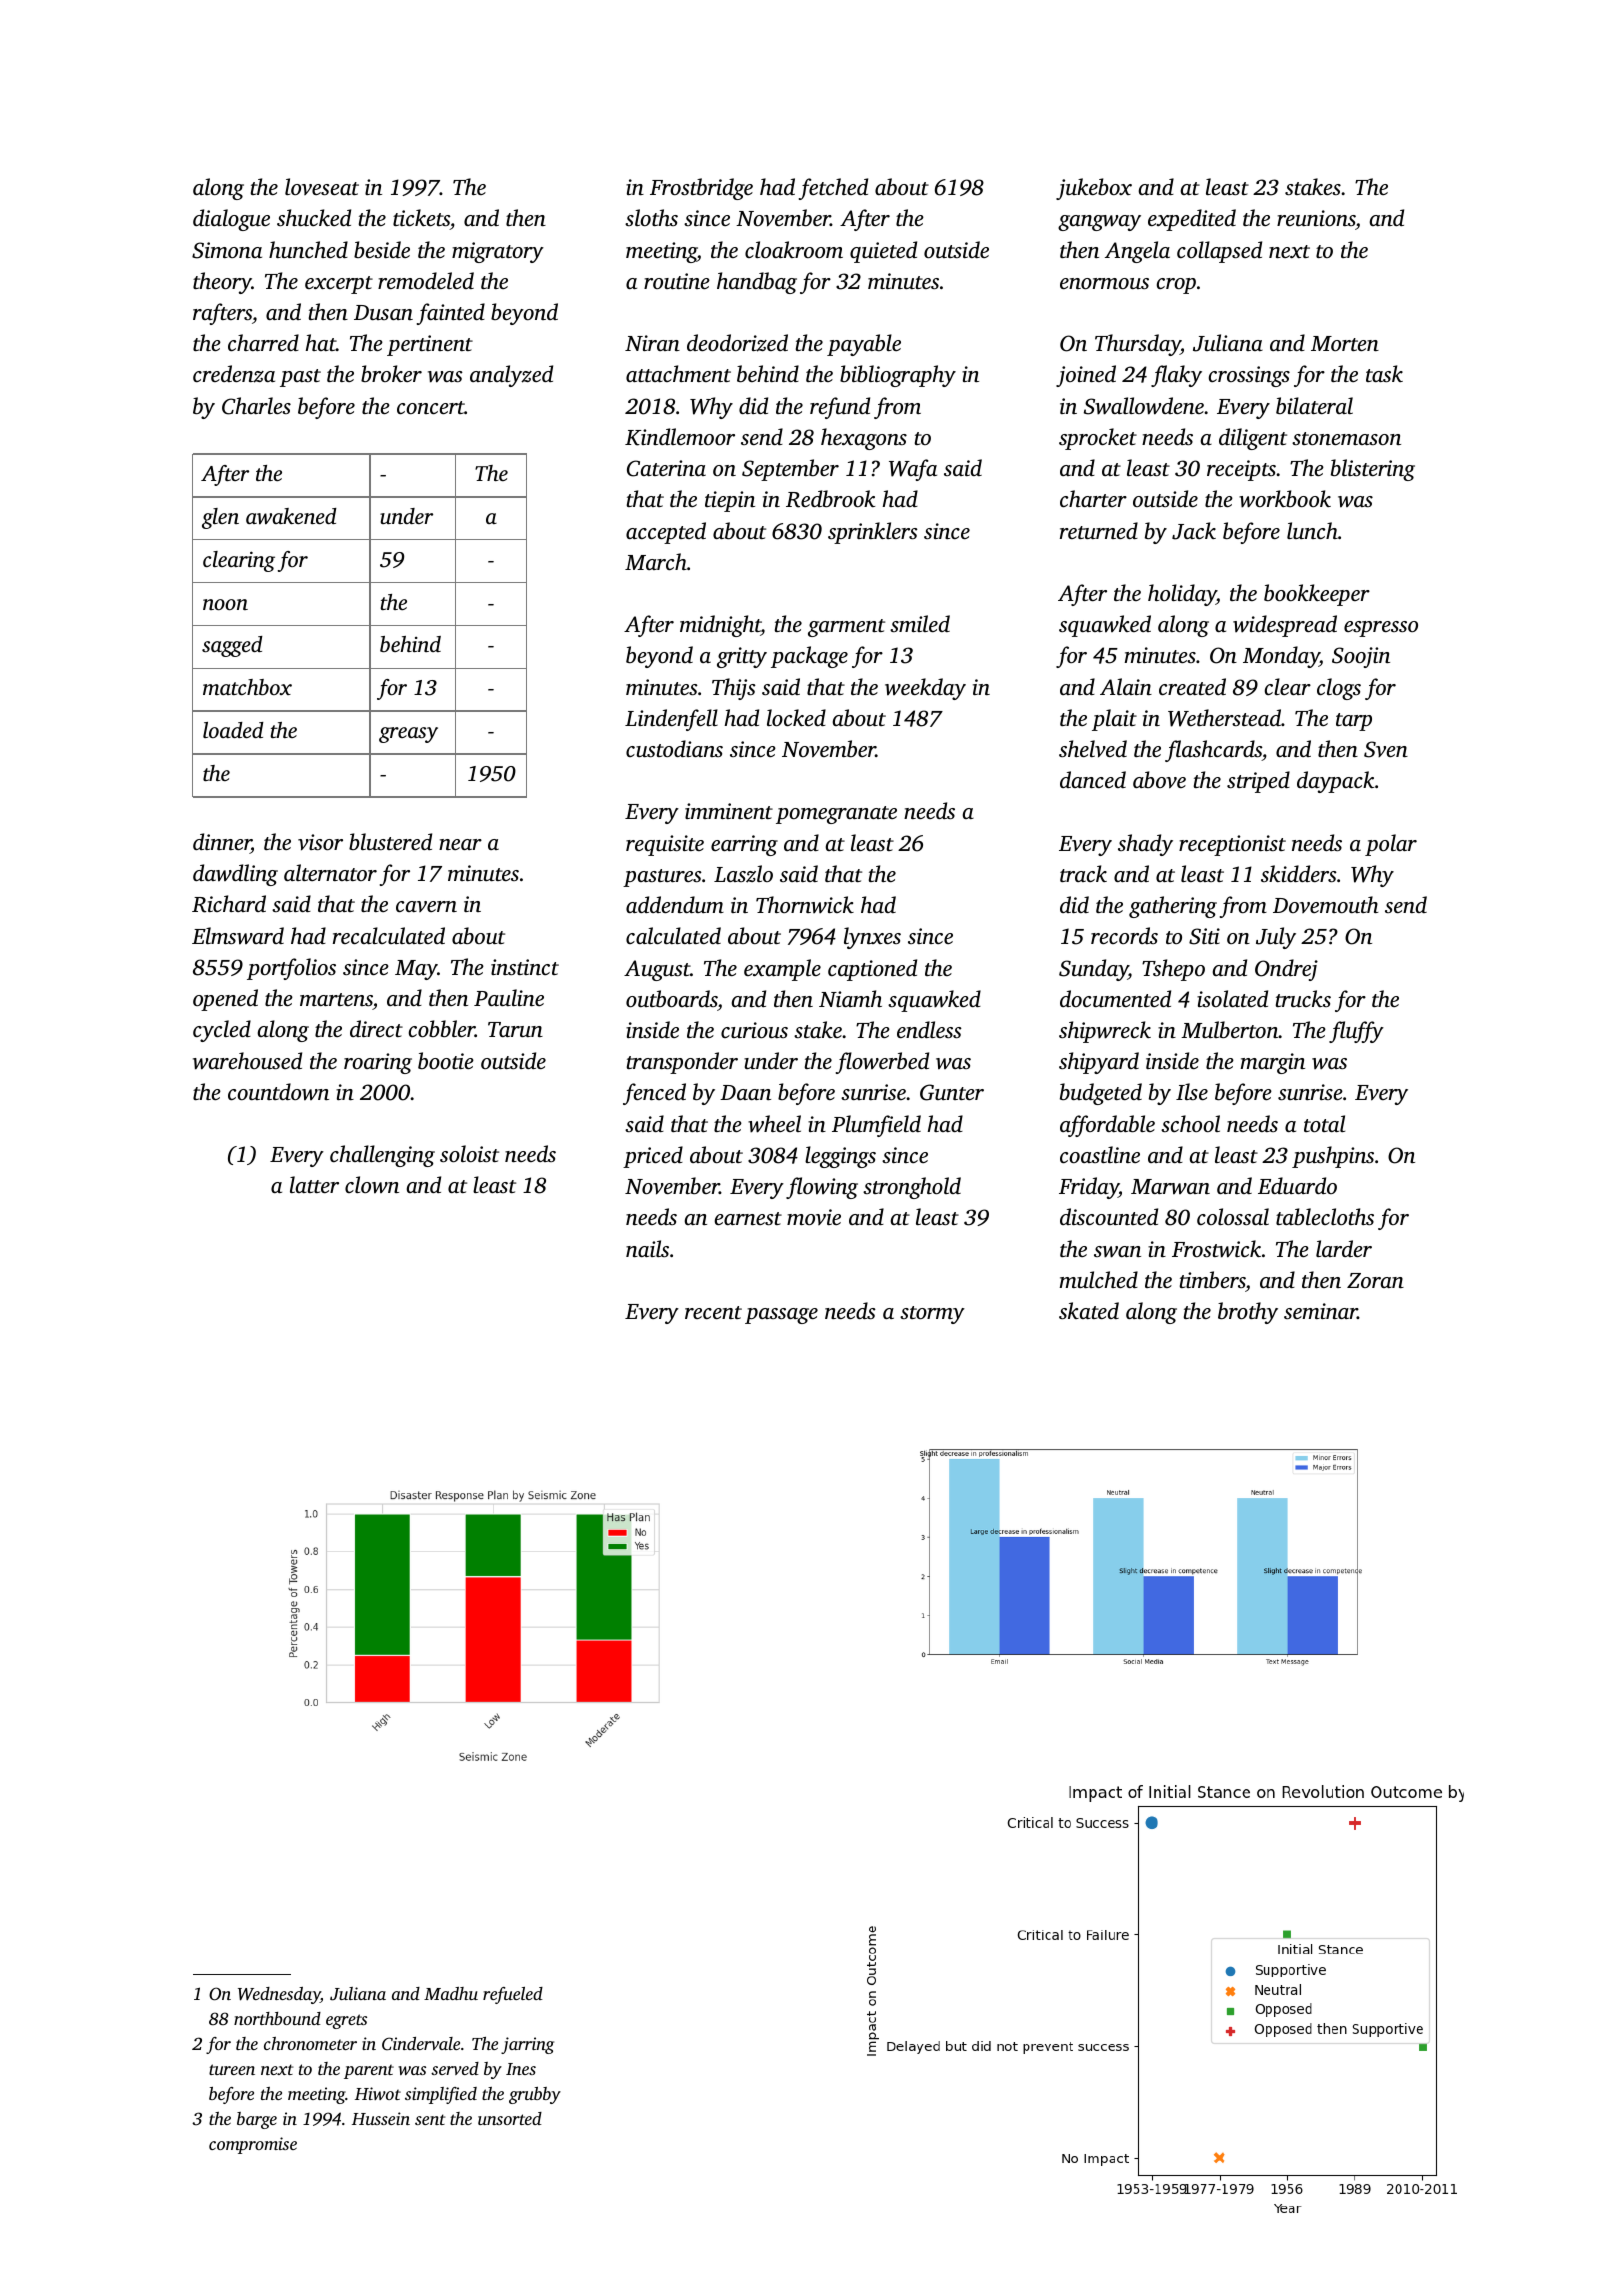 The image size is (1620, 2292). I want to click on migratory, so click(498, 252).
